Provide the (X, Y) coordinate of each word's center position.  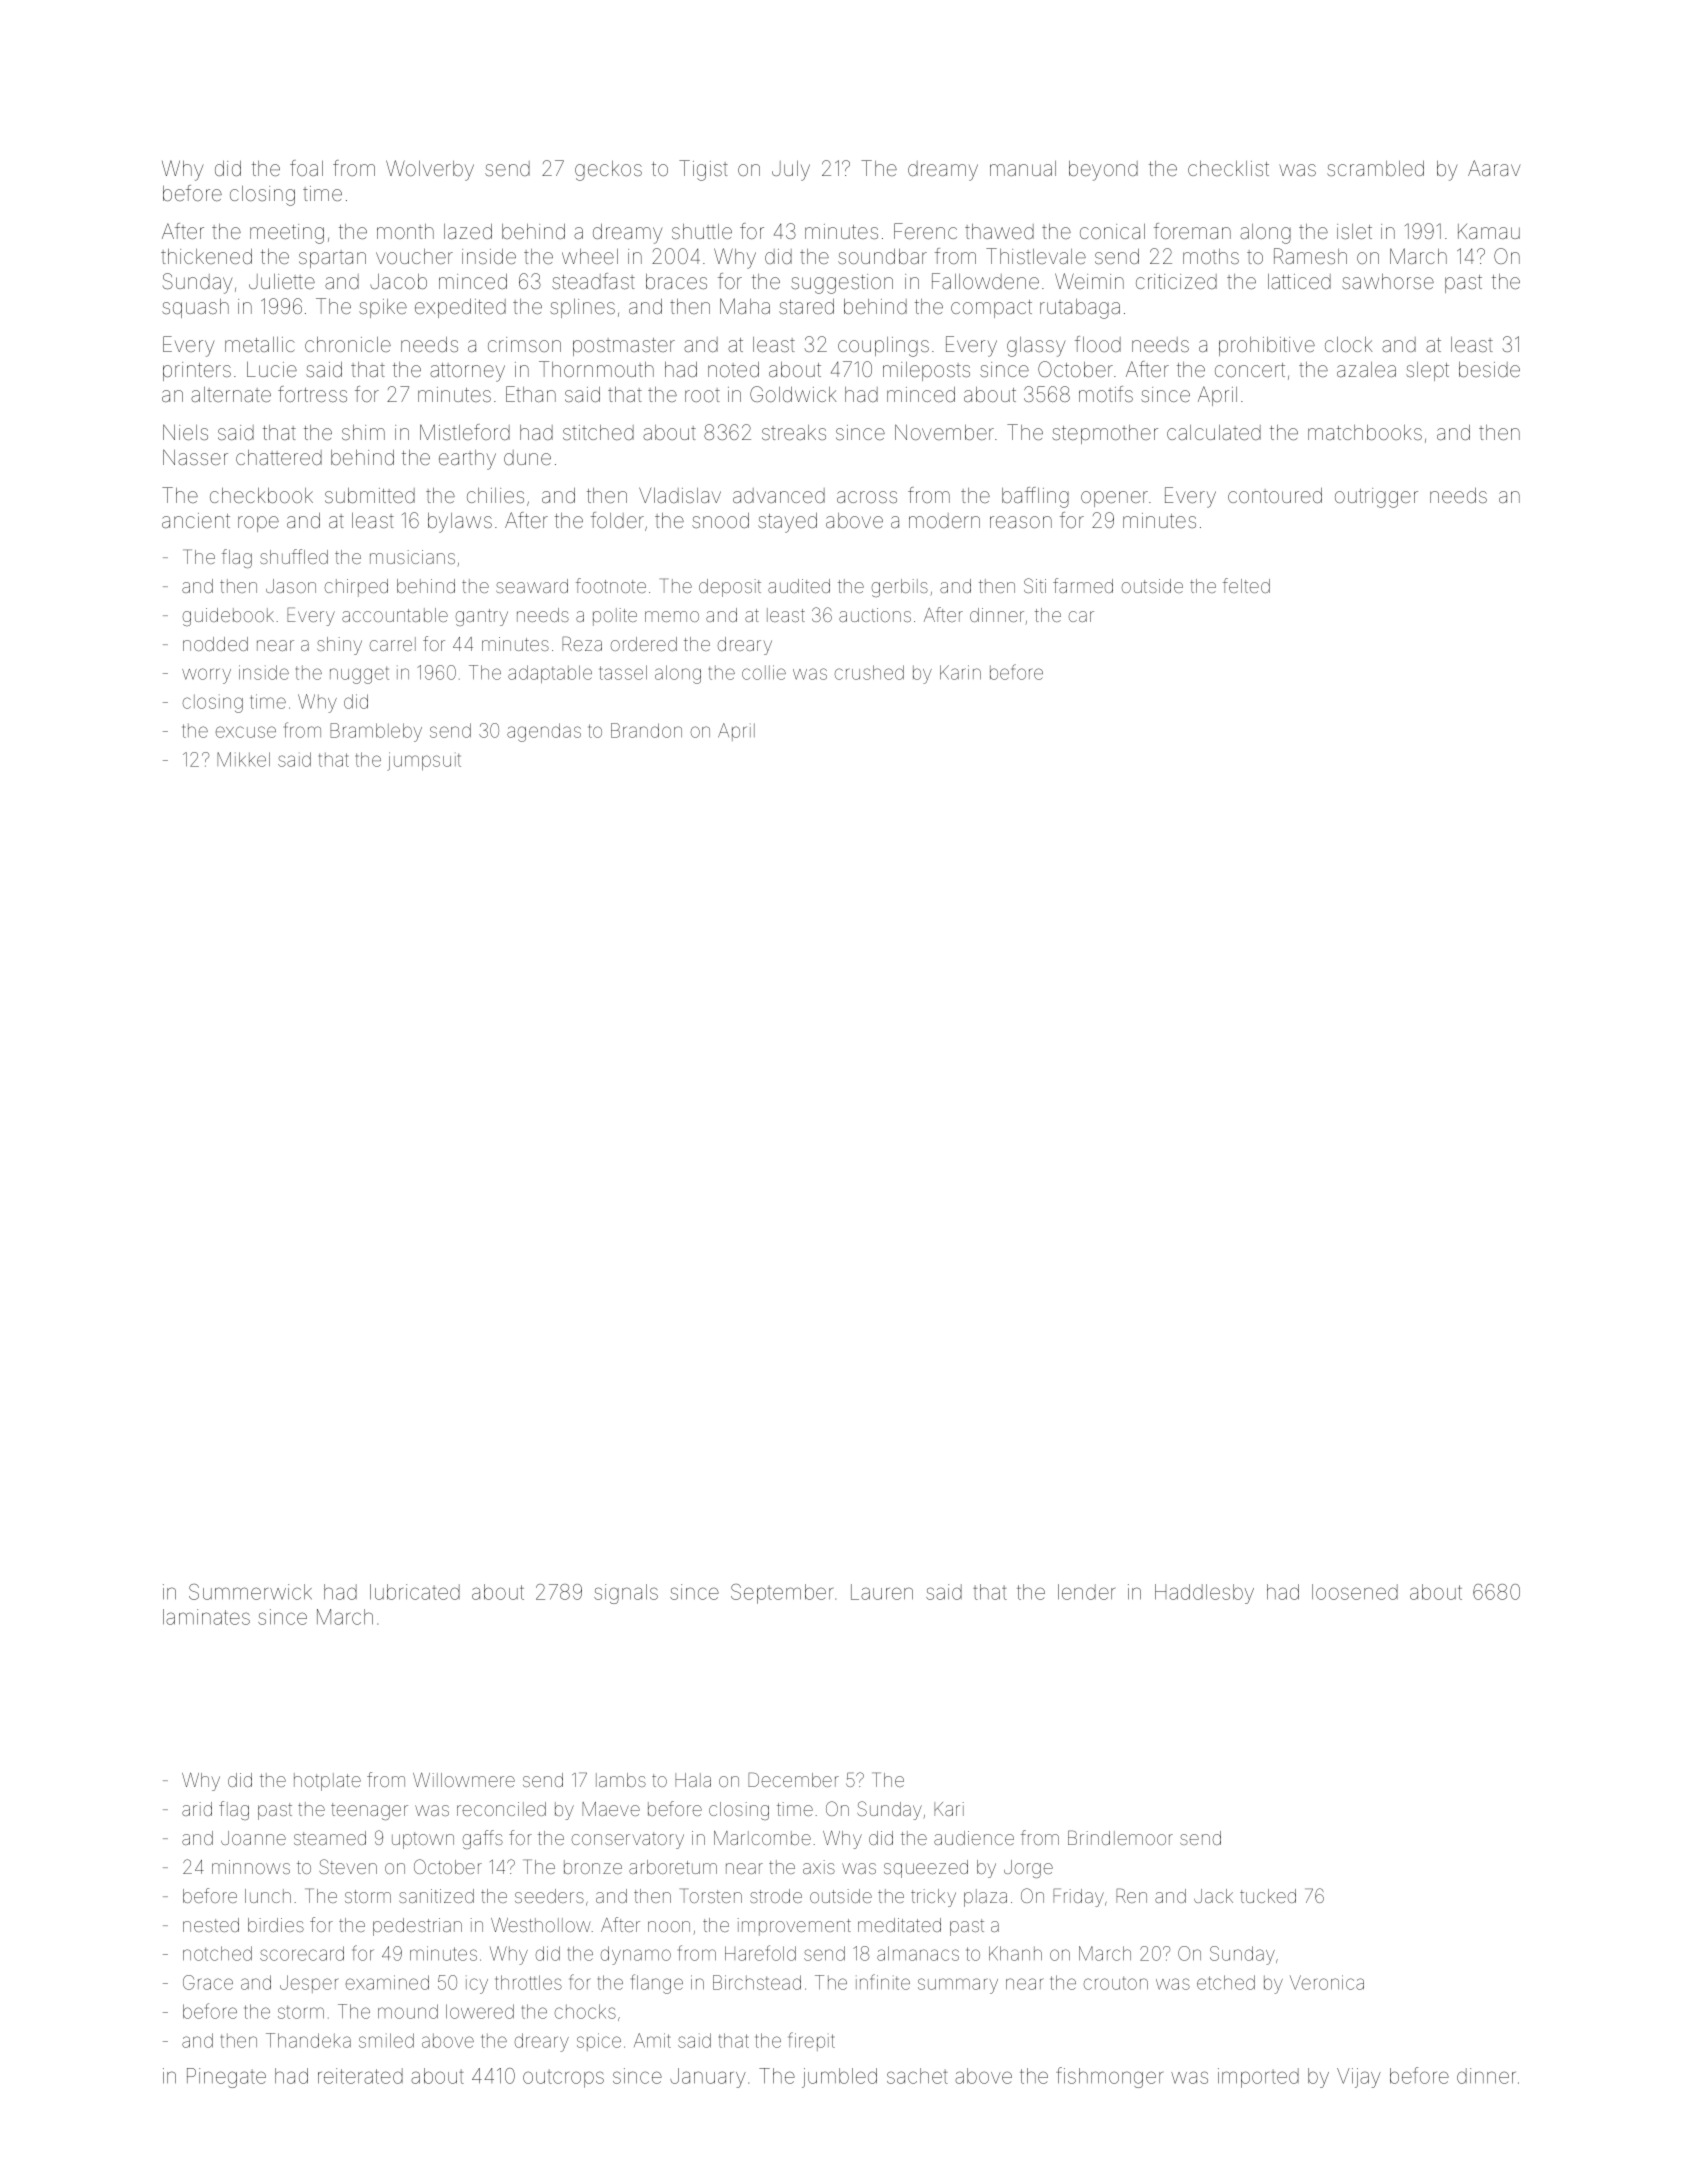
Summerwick (250, 1592)
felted (1246, 585)
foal (306, 168)
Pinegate (226, 2078)
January (708, 2078)
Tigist (703, 170)
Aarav (1494, 168)
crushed (869, 672)
